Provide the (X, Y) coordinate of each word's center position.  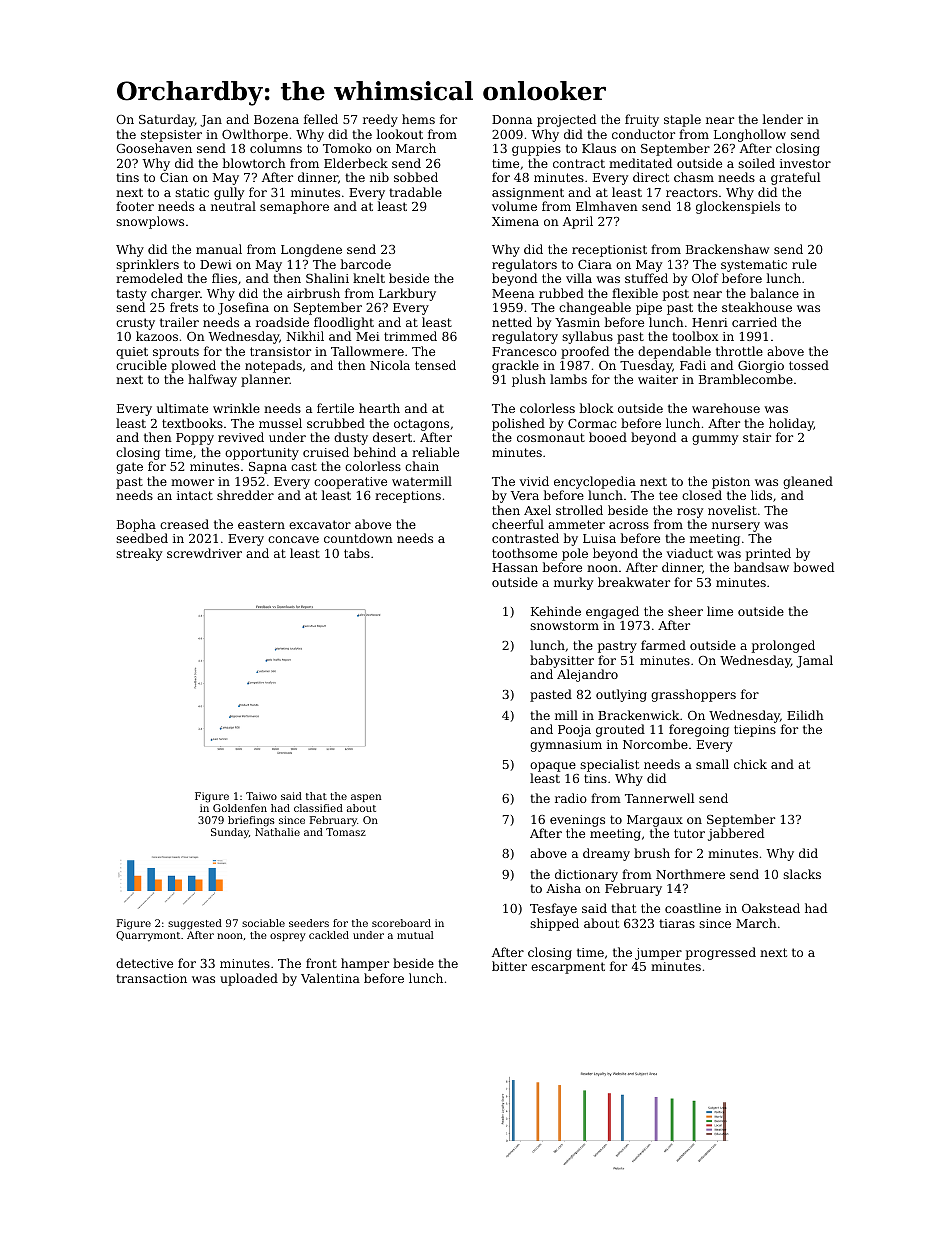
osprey (288, 937)
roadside (282, 322)
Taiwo (261, 796)
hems (418, 119)
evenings (577, 821)
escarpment (568, 968)
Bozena (276, 119)
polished (518, 424)
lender (782, 119)
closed (702, 495)
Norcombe (655, 744)
